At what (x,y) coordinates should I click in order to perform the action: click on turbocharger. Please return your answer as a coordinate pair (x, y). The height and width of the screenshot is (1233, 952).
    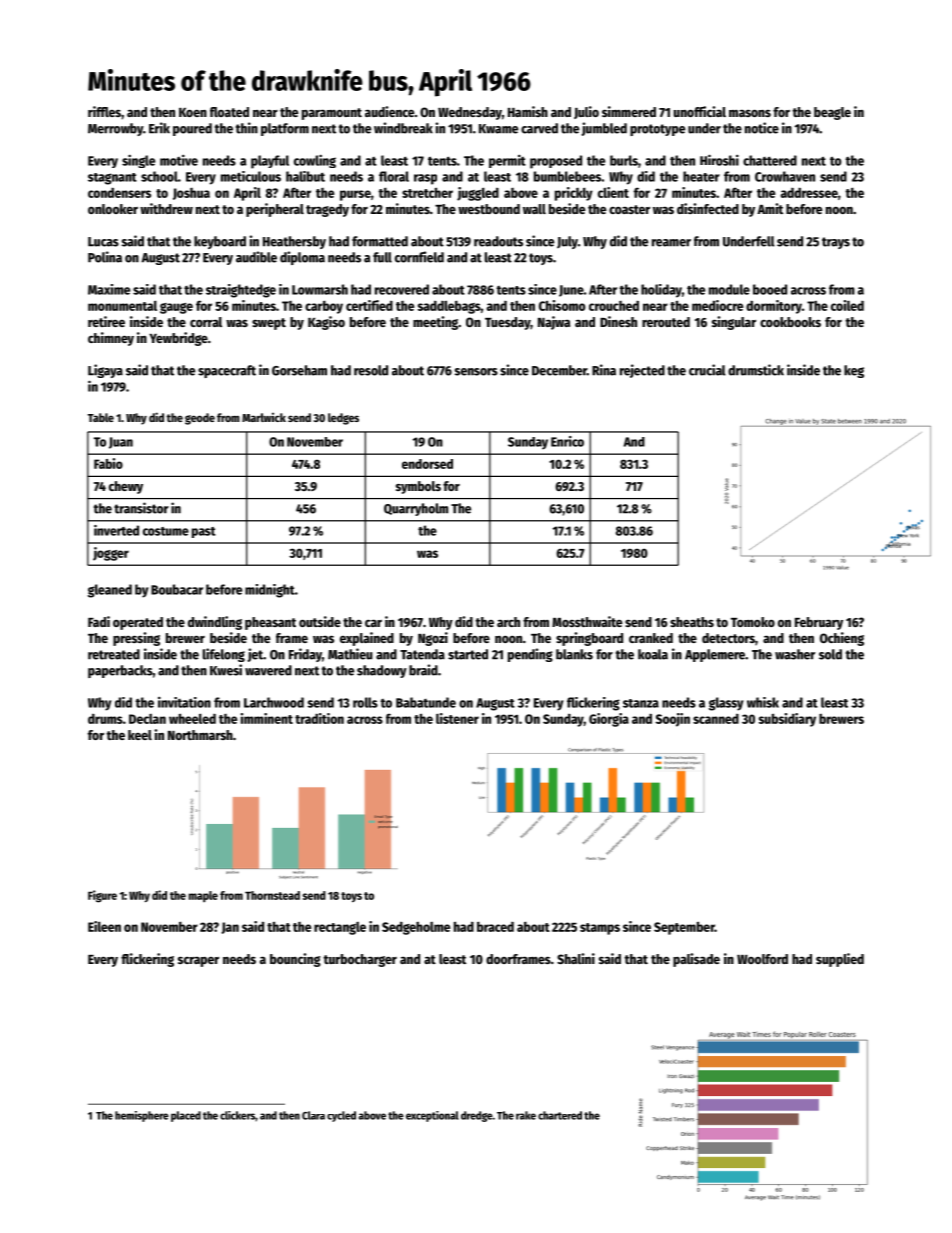
    Looking at the image, I should click on (360, 960).
